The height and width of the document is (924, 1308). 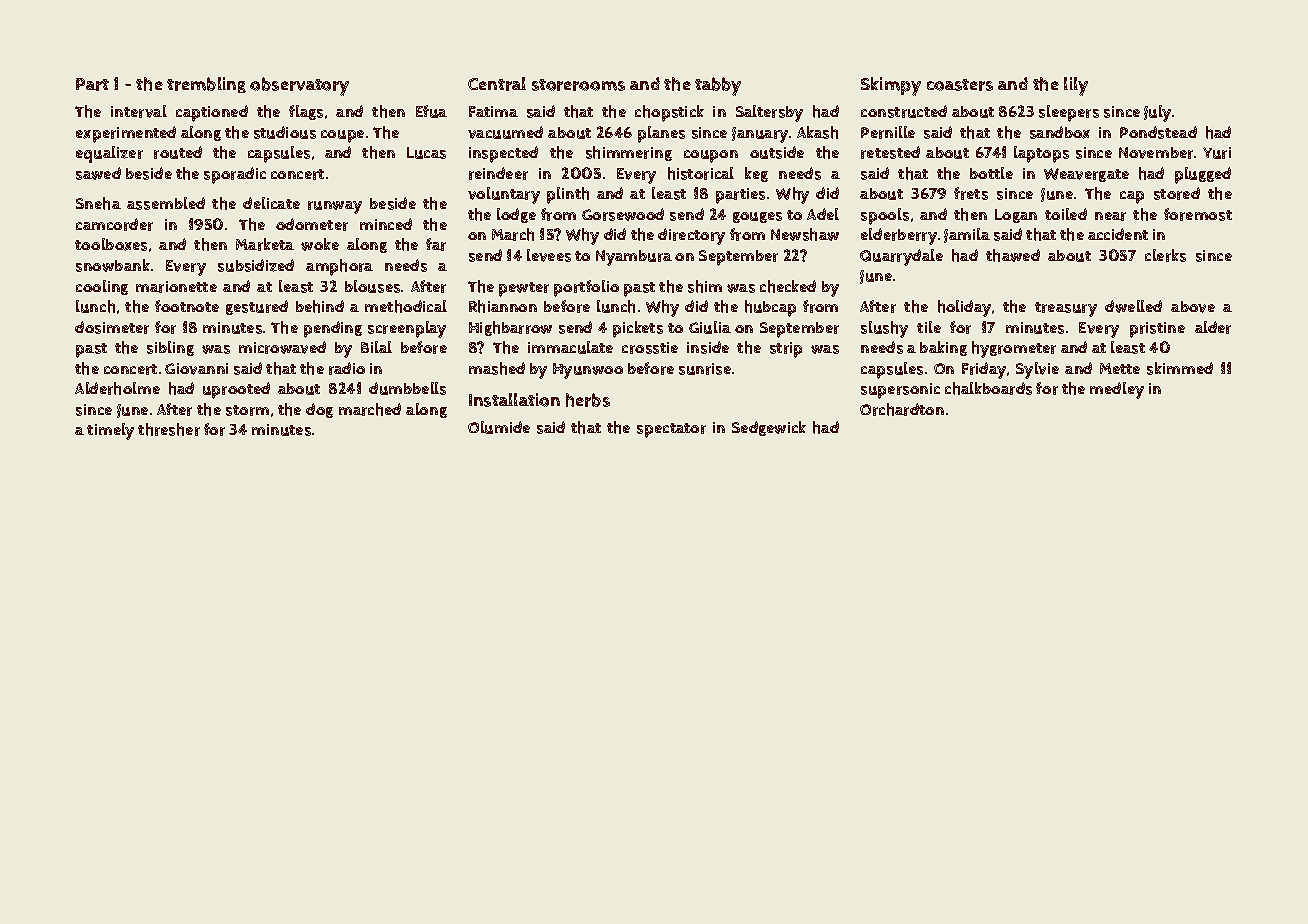 What do you see at coordinates (126, 134) in the document?
I see `experimented` at bounding box center [126, 134].
